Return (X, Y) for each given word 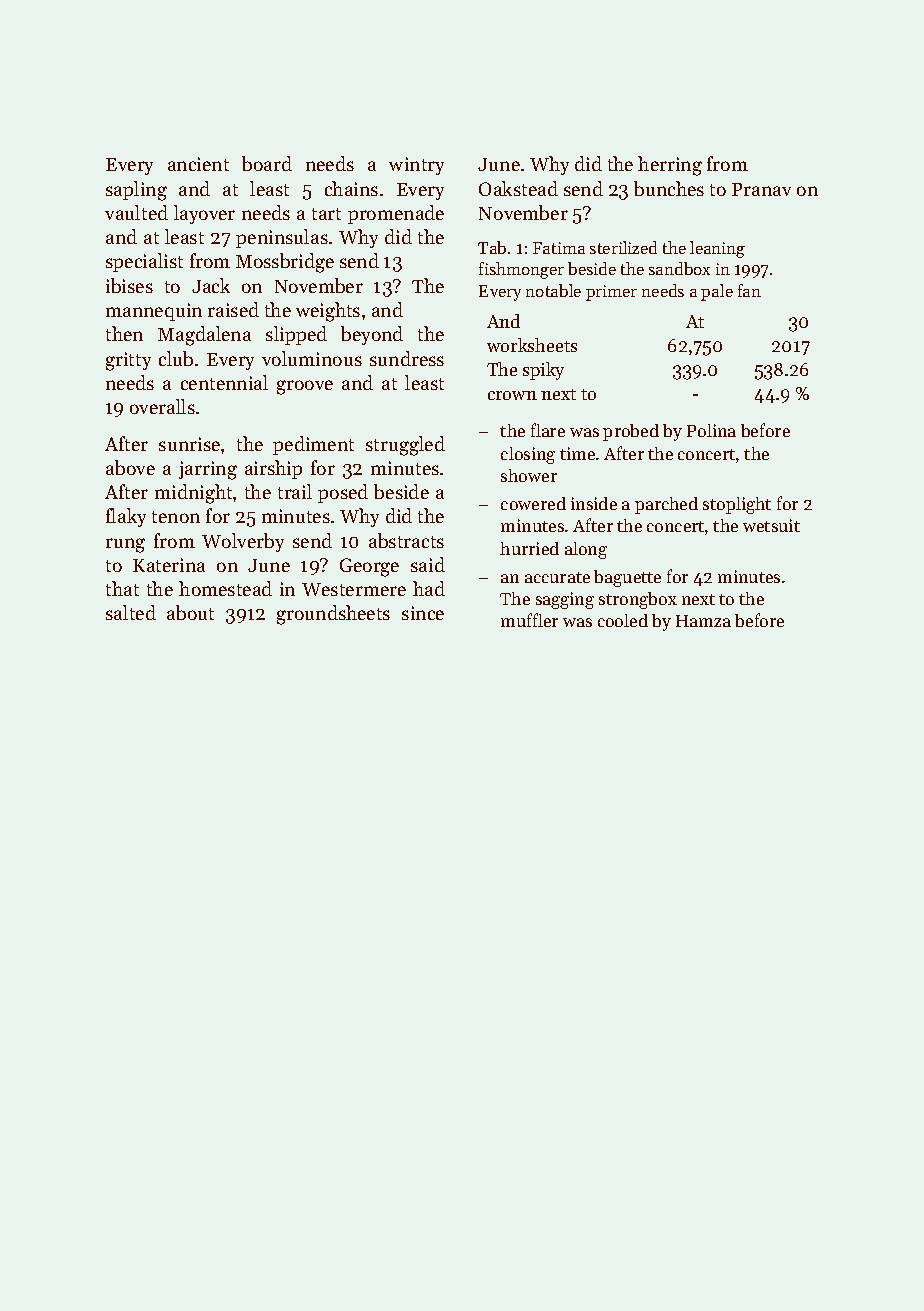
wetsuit (771, 525)
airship (273, 469)
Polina (711, 430)
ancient (198, 164)
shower (529, 475)
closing (528, 455)
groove (305, 387)
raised (233, 309)
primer (611, 293)
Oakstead (518, 188)
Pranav (761, 189)
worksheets (532, 345)
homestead (225, 588)
